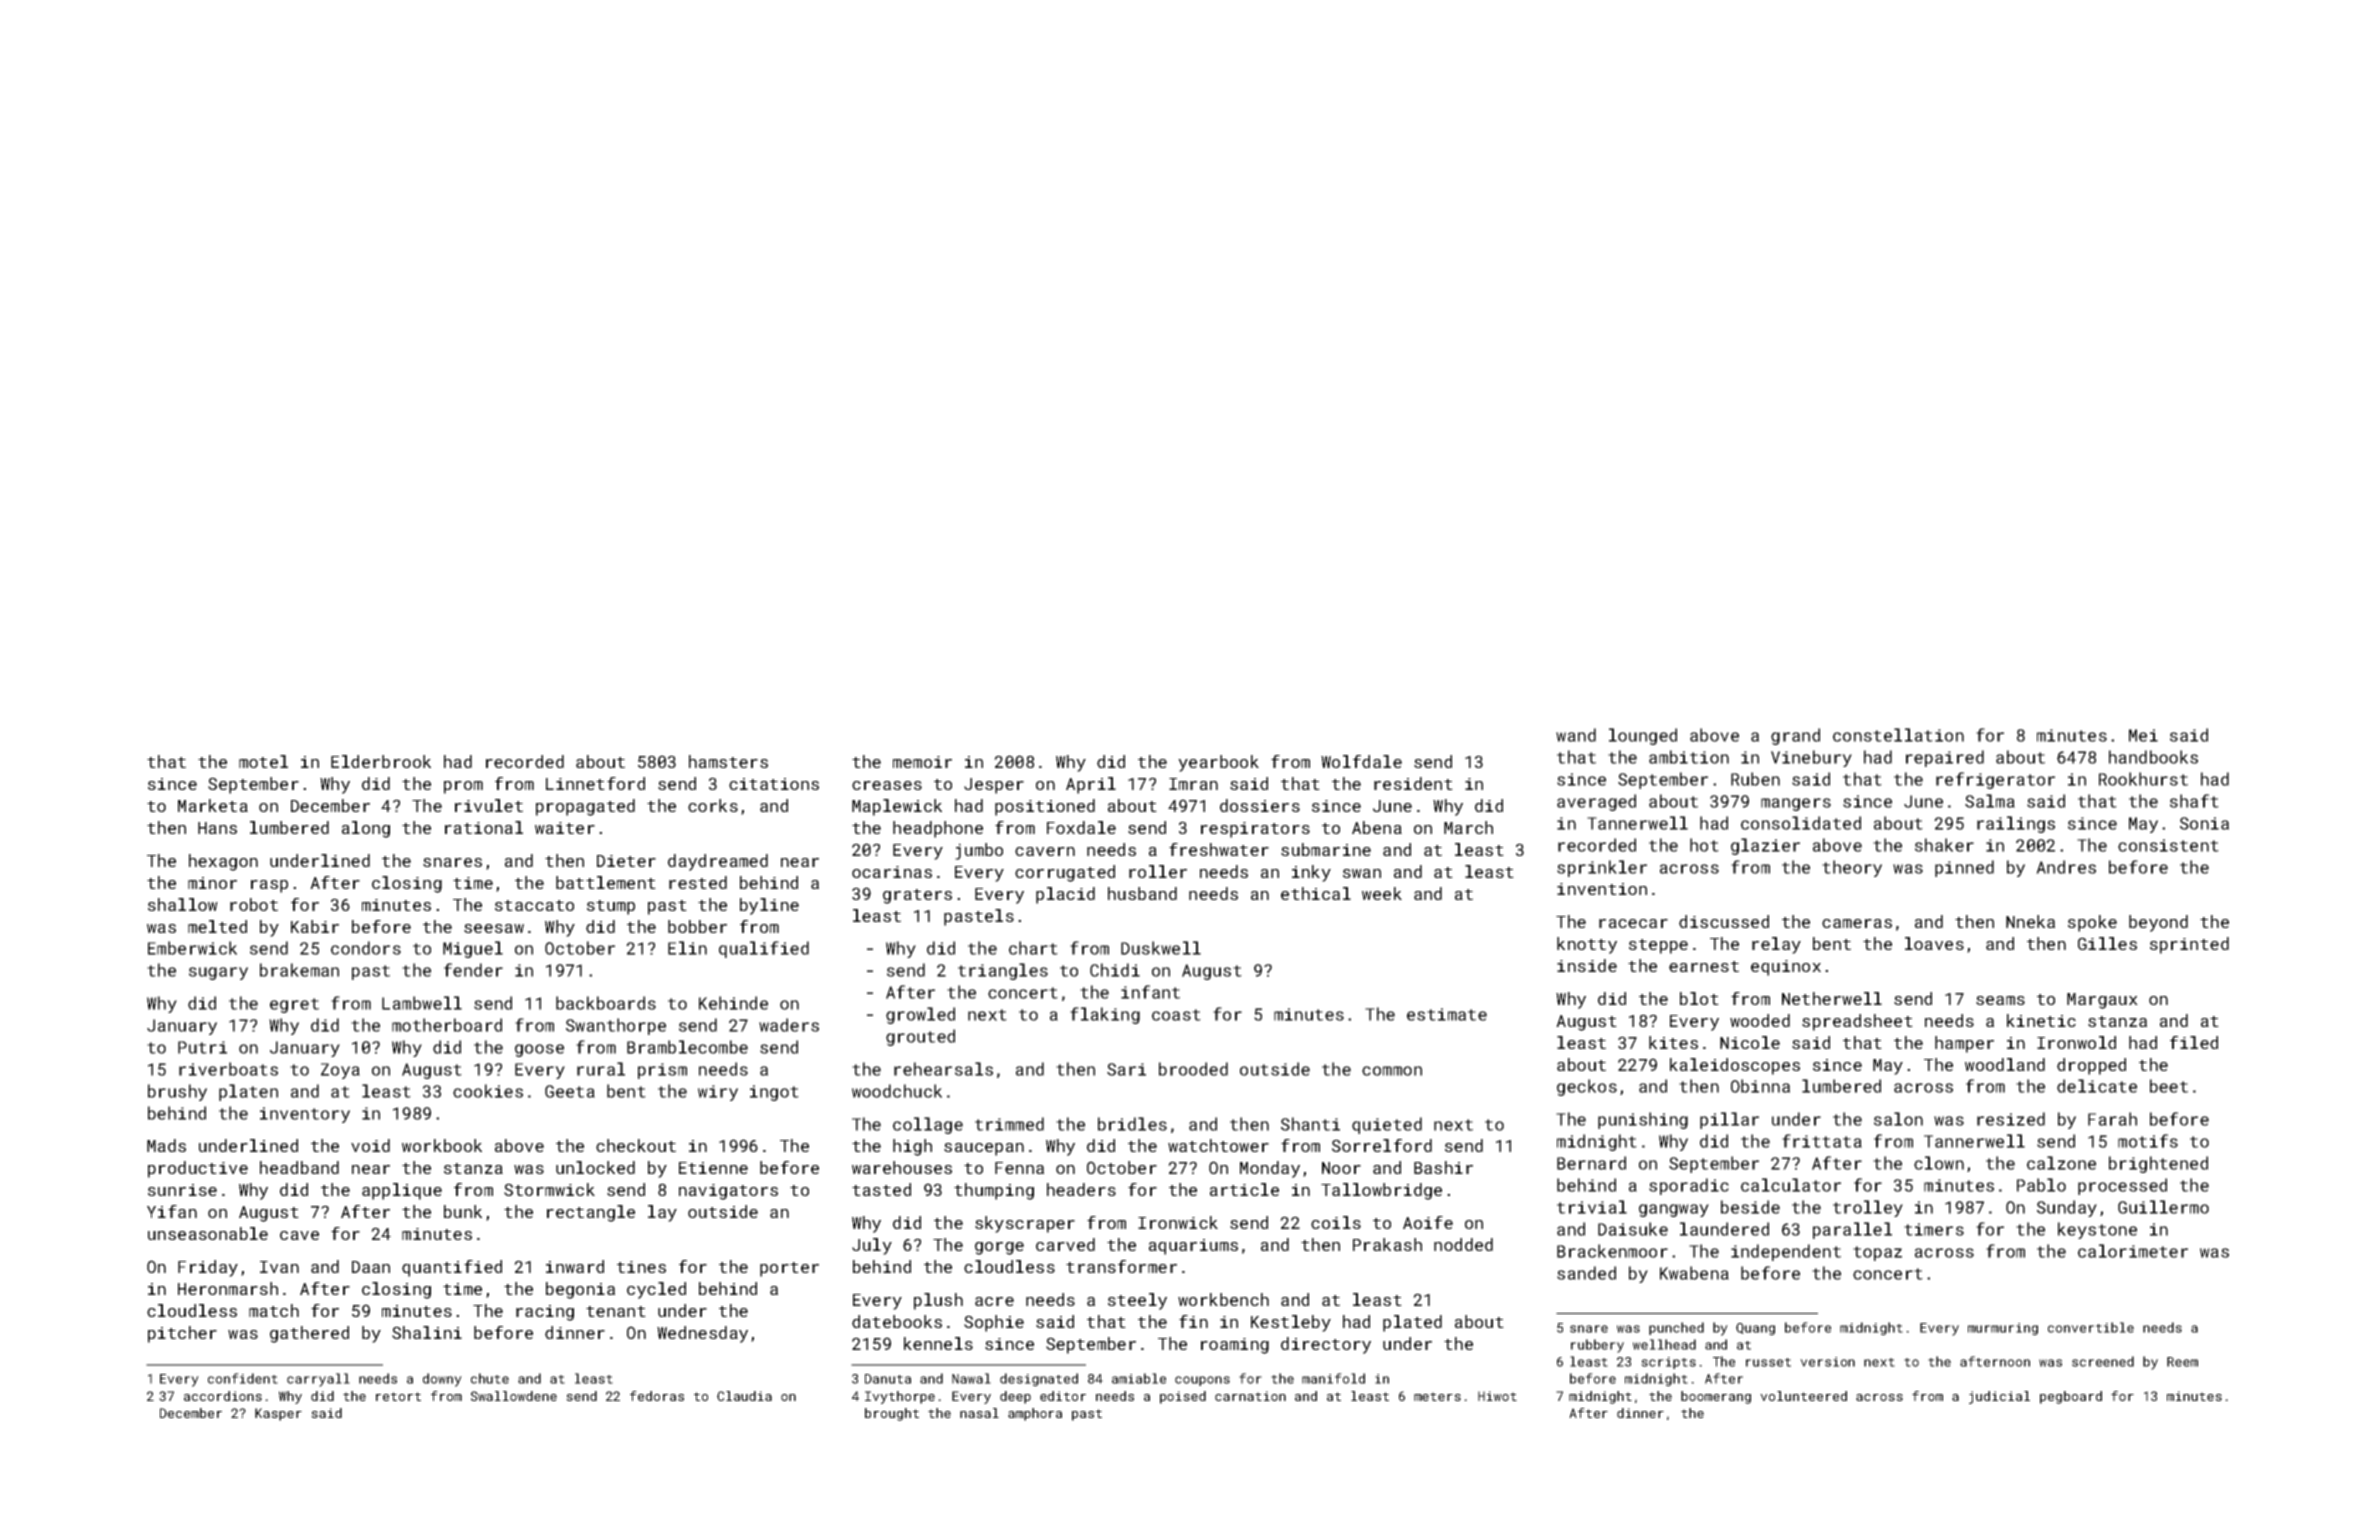  Describe the element at coordinates (1658, 946) in the screenshot. I see `steppe` at that location.
